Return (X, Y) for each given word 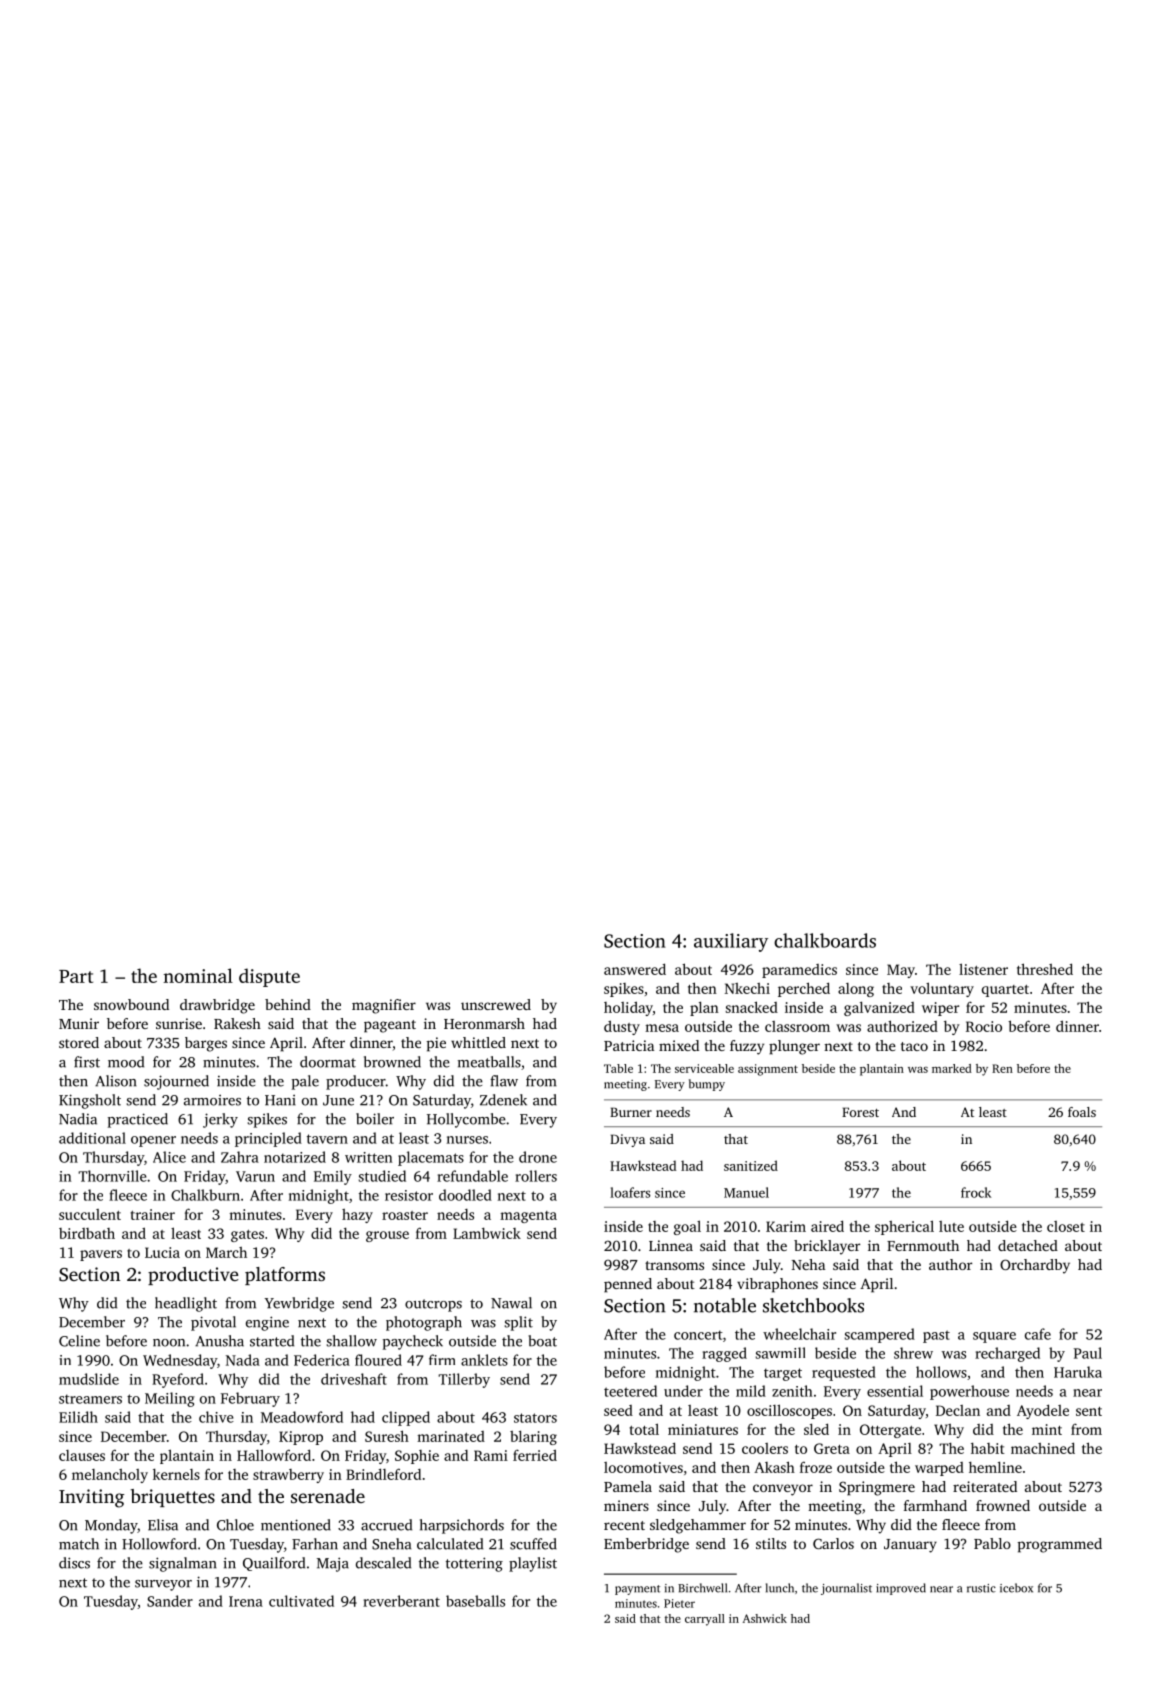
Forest (860, 1112)
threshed (1045, 969)
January (910, 1546)
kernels (176, 1474)
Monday (111, 1526)
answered (635, 969)
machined (1043, 1448)
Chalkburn (205, 1195)
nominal (198, 975)
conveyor (783, 1490)
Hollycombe (466, 1120)
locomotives (643, 1467)
